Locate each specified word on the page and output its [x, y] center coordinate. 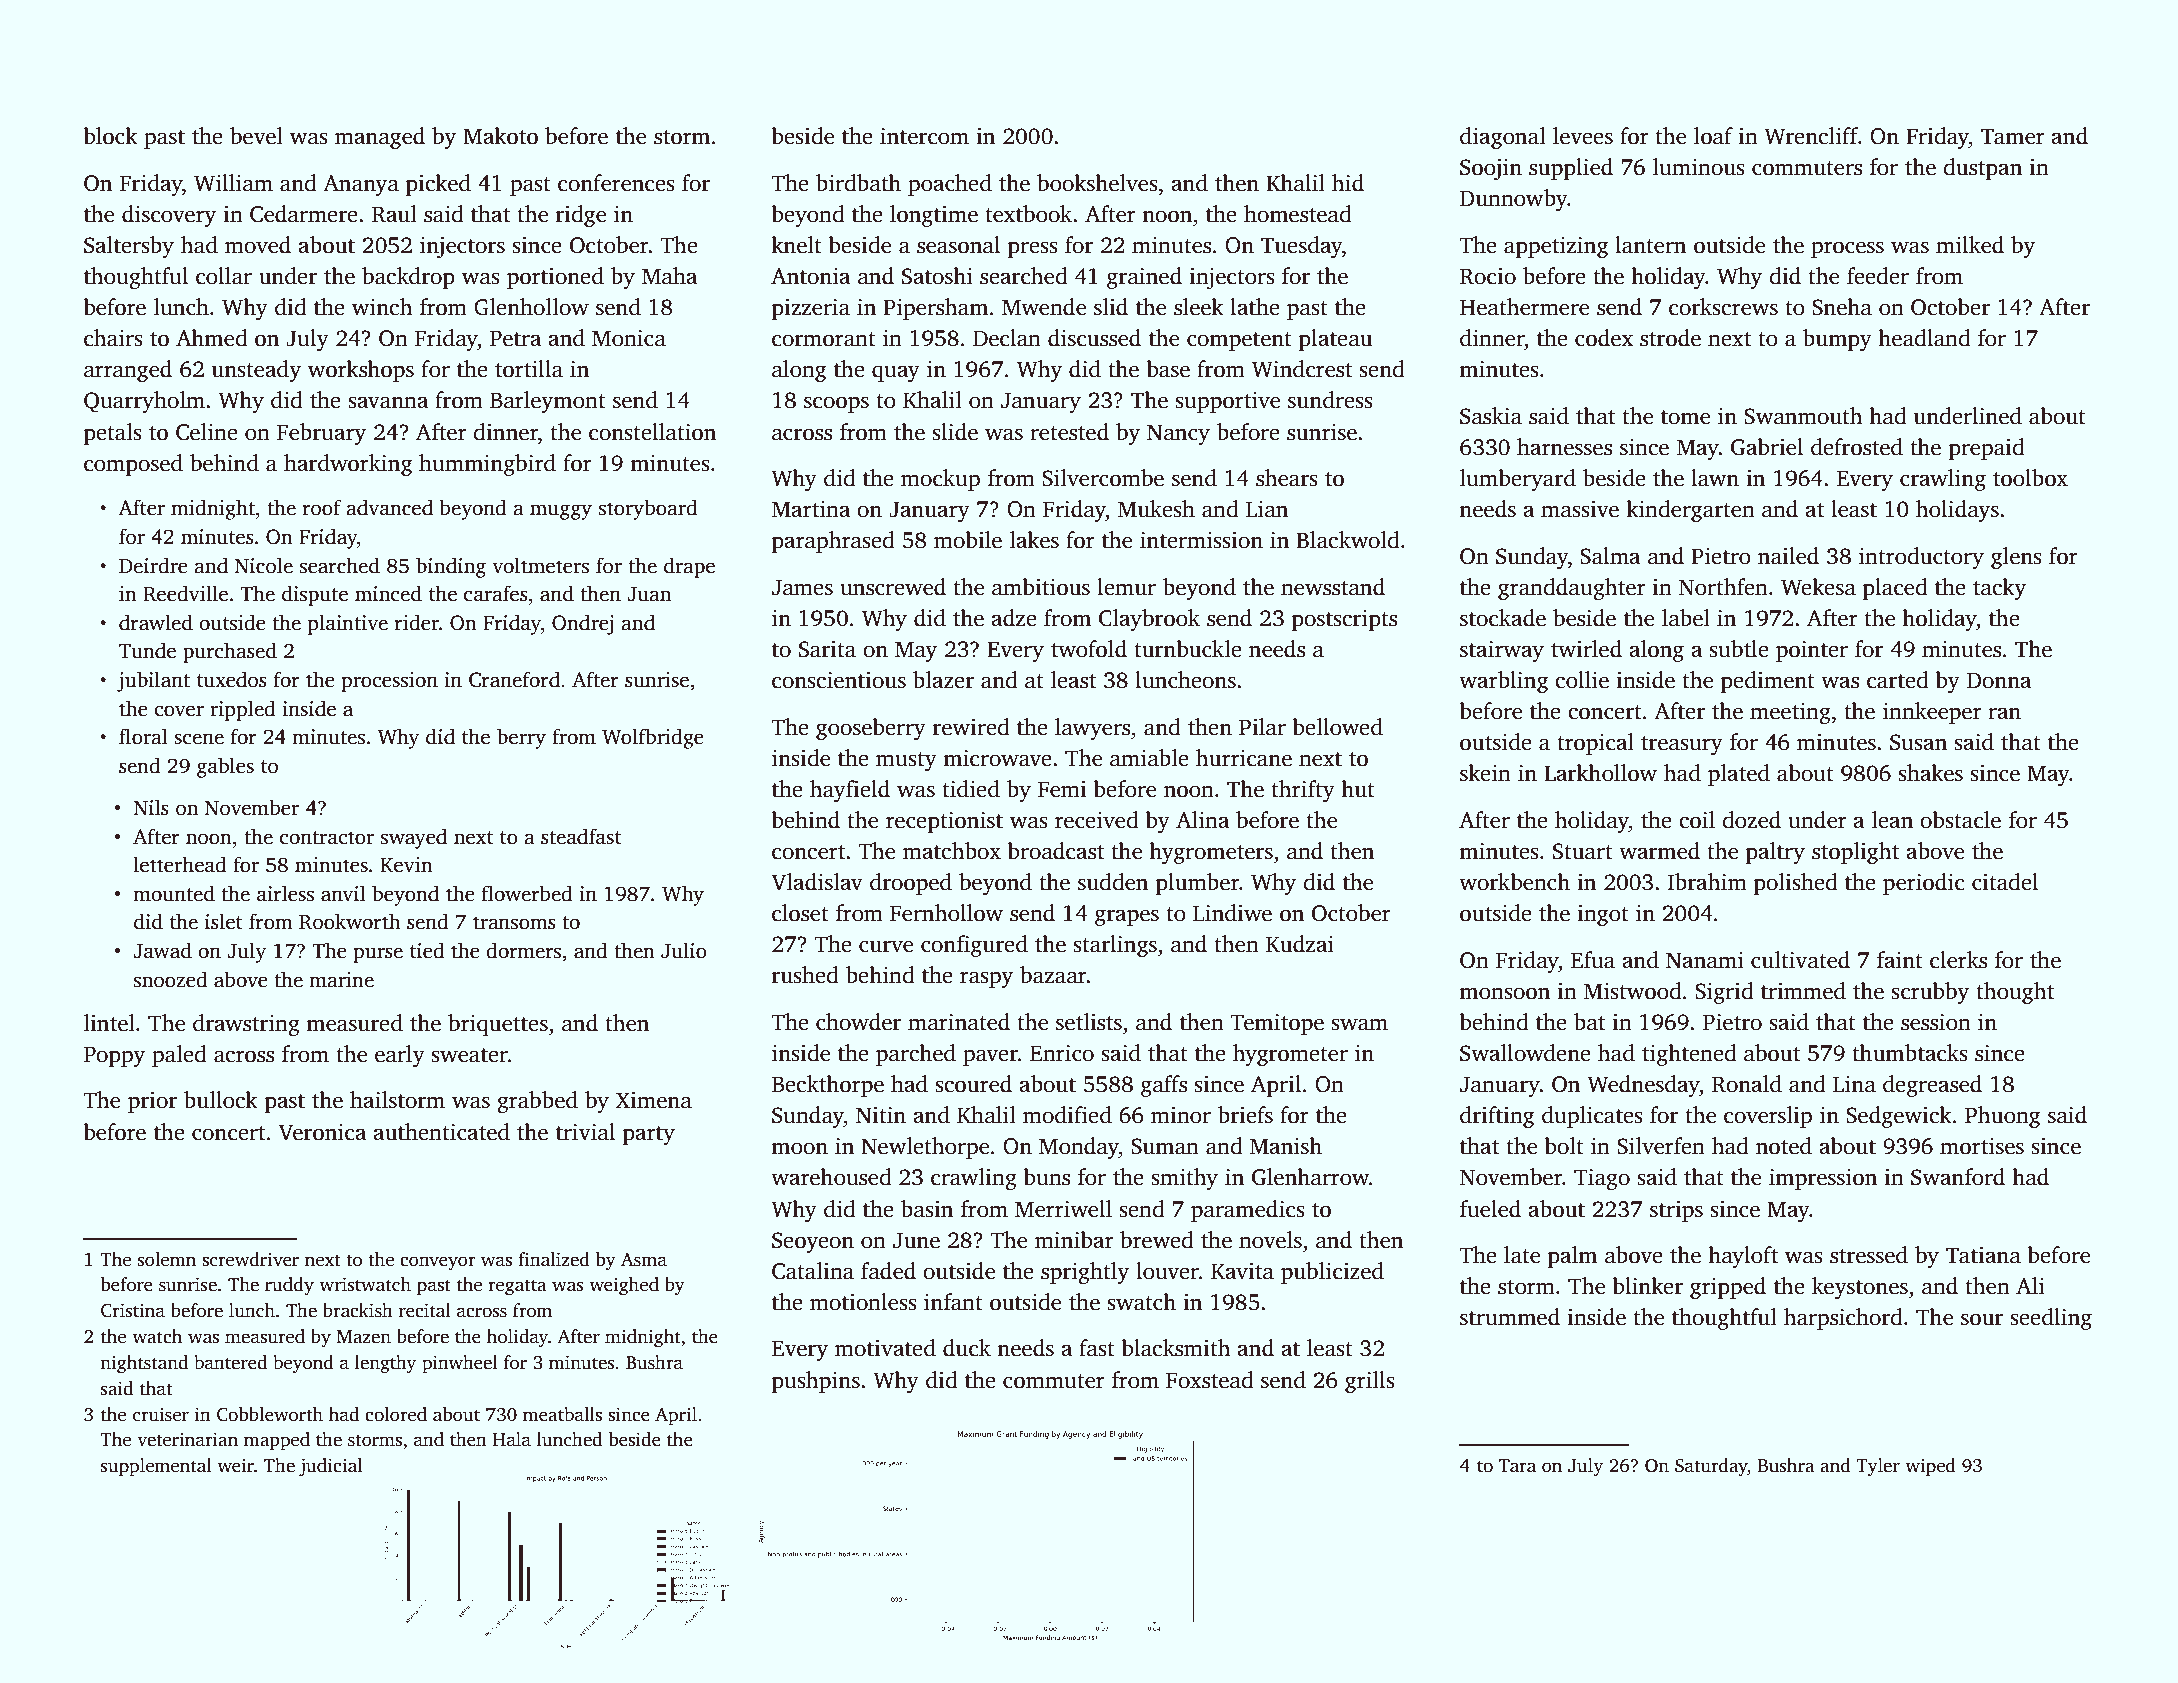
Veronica [322, 1132]
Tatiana [1983, 1255]
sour [1982, 1319]
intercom [924, 136]
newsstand [1333, 587]
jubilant [153, 681]
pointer [1812, 651]
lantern [1650, 245]
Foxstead [1210, 1380]
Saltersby [129, 247]
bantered [230, 1362]
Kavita [1242, 1271]
